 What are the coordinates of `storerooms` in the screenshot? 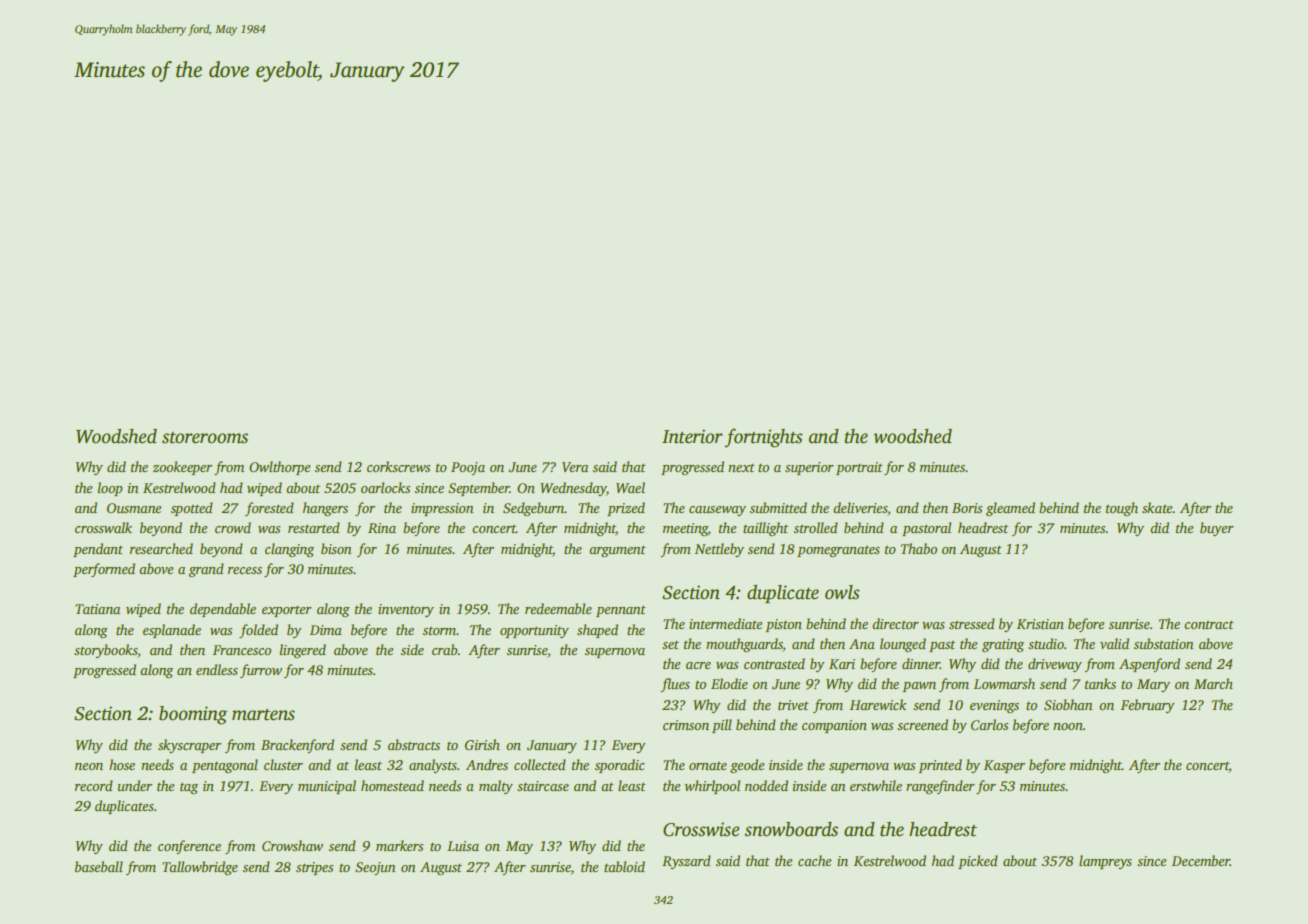 It's located at (205, 438).
